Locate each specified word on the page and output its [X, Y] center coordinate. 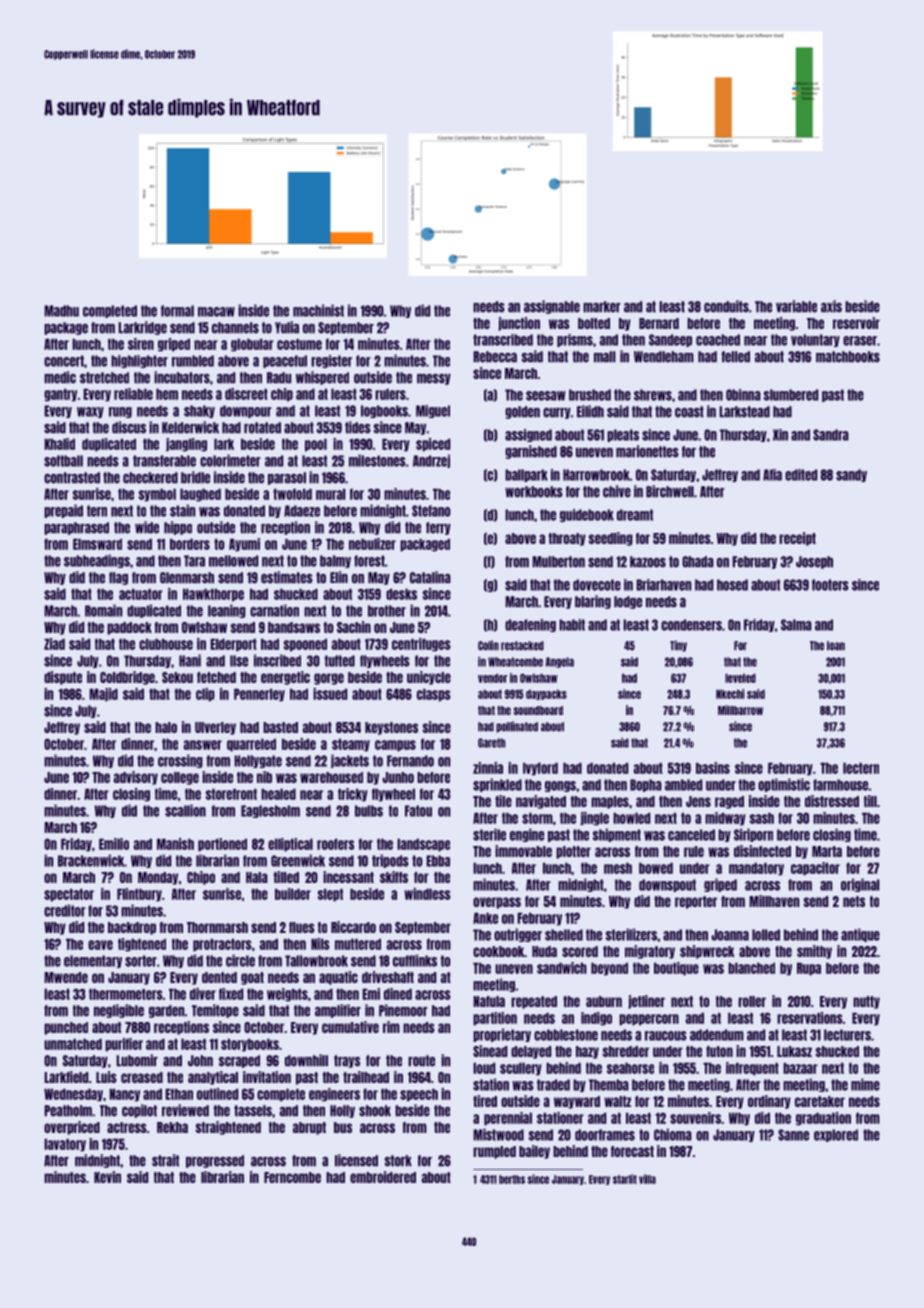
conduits [726, 306]
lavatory [65, 1145]
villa [647, 1179]
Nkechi [730, 694]
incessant [348, 877]
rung [120, 412]
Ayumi [244, 545]
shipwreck [707, 952]
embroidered [383, 1177]
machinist [318, 310]
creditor [65, 910]
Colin [488, 645]
